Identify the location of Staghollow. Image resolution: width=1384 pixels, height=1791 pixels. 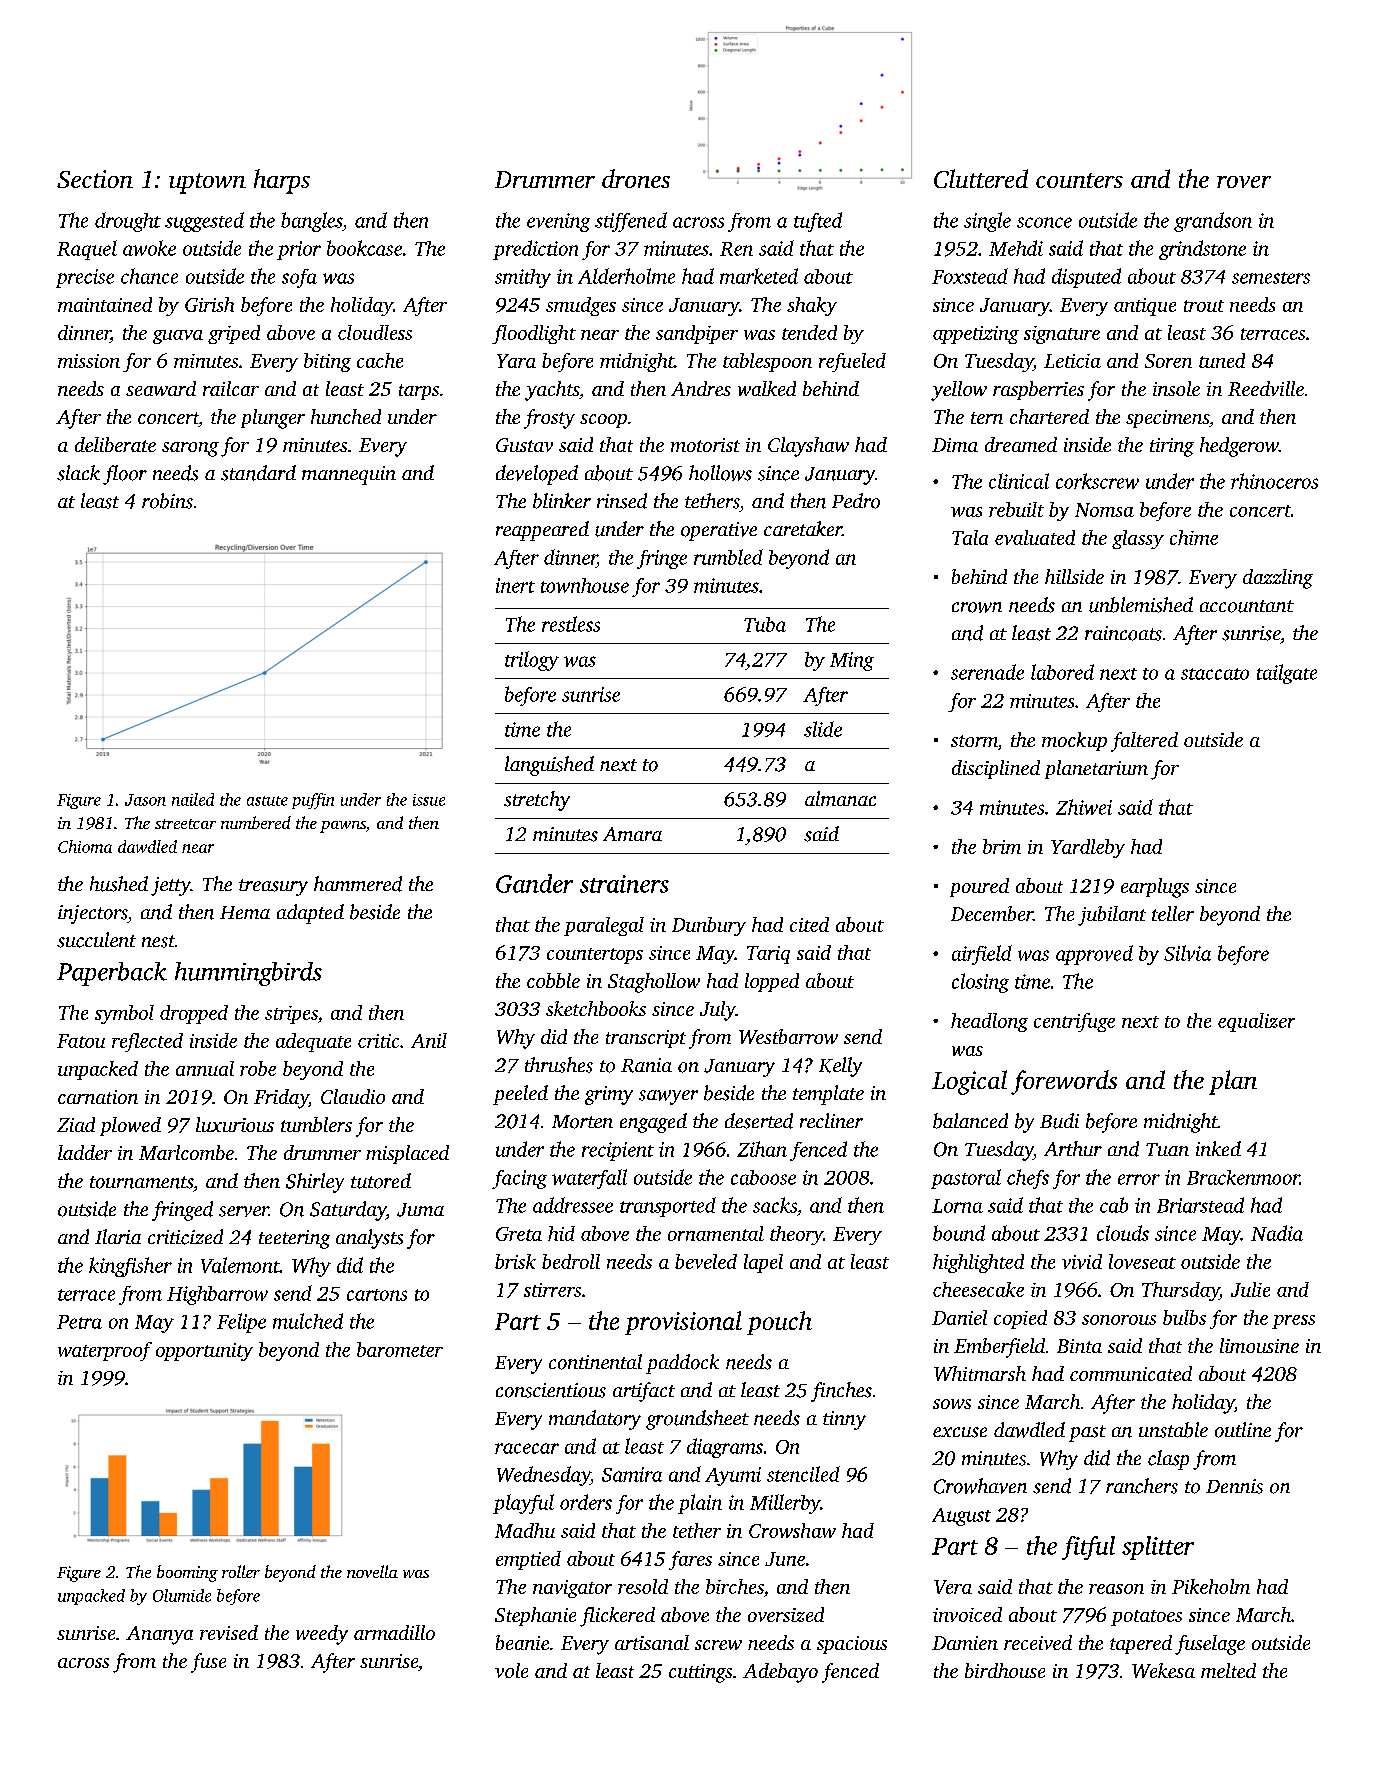
(654, 983).
